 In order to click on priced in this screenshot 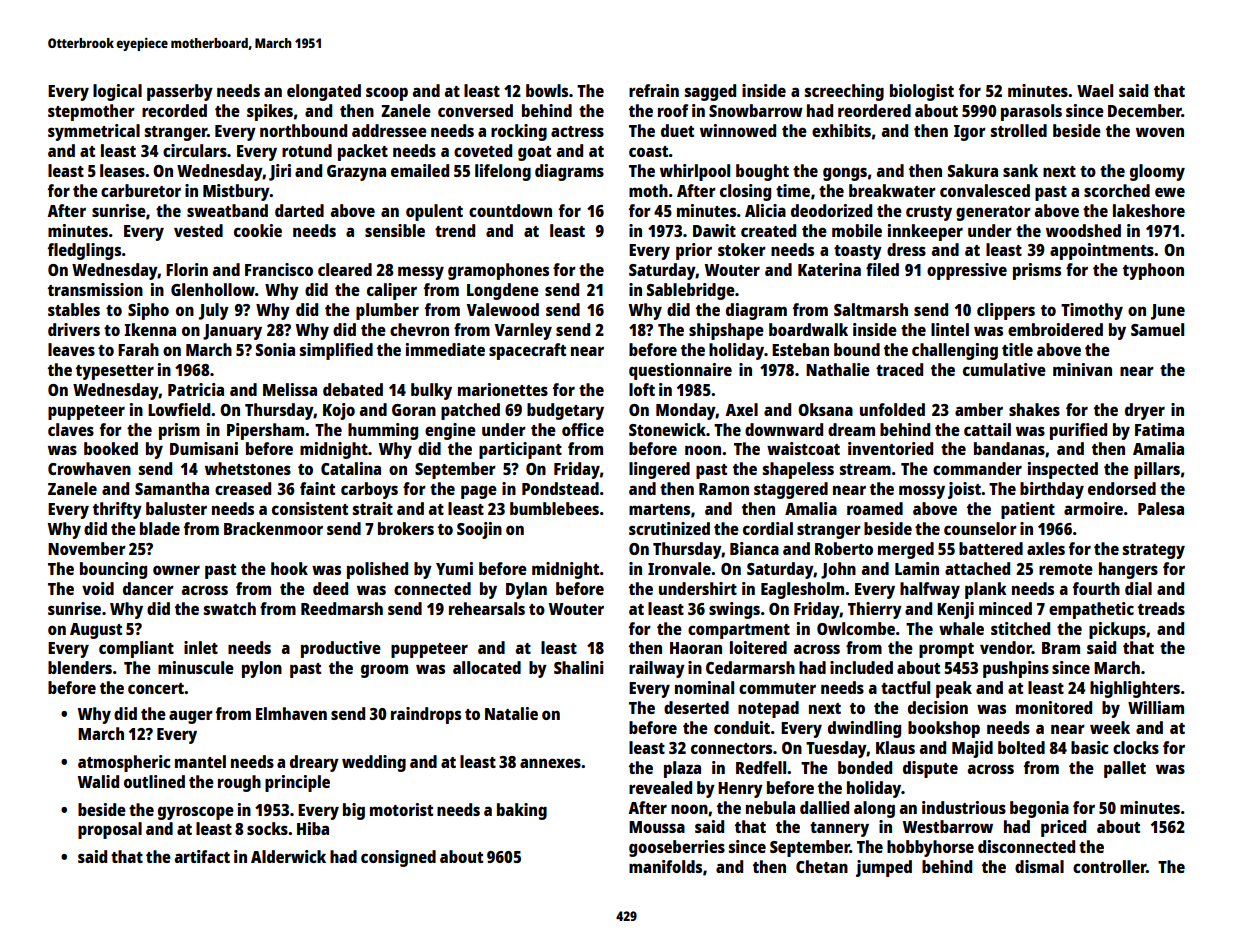, I will do `click(1063, 828)`.
